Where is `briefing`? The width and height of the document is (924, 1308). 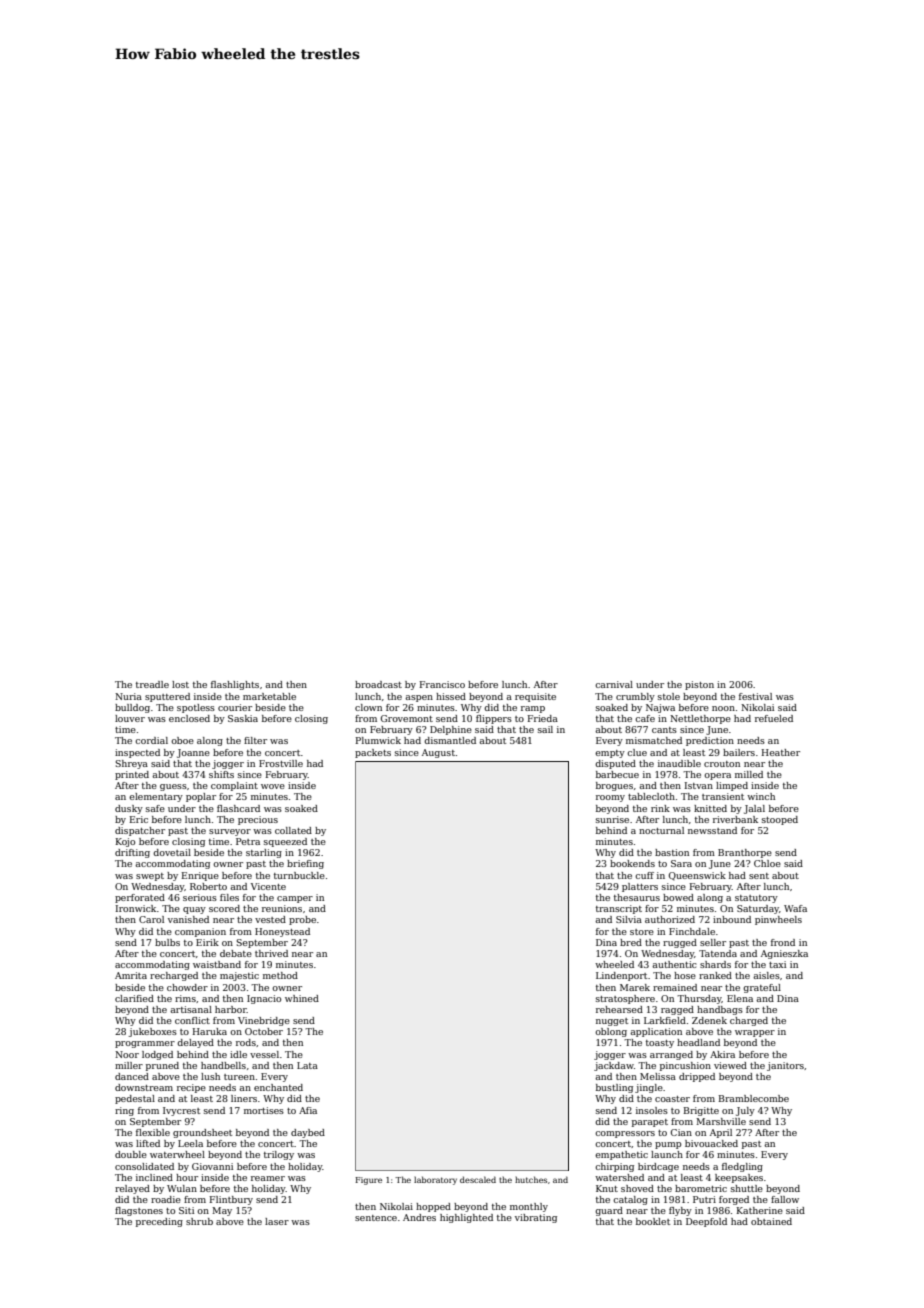 briefing is located at coordinates (305, 864).
